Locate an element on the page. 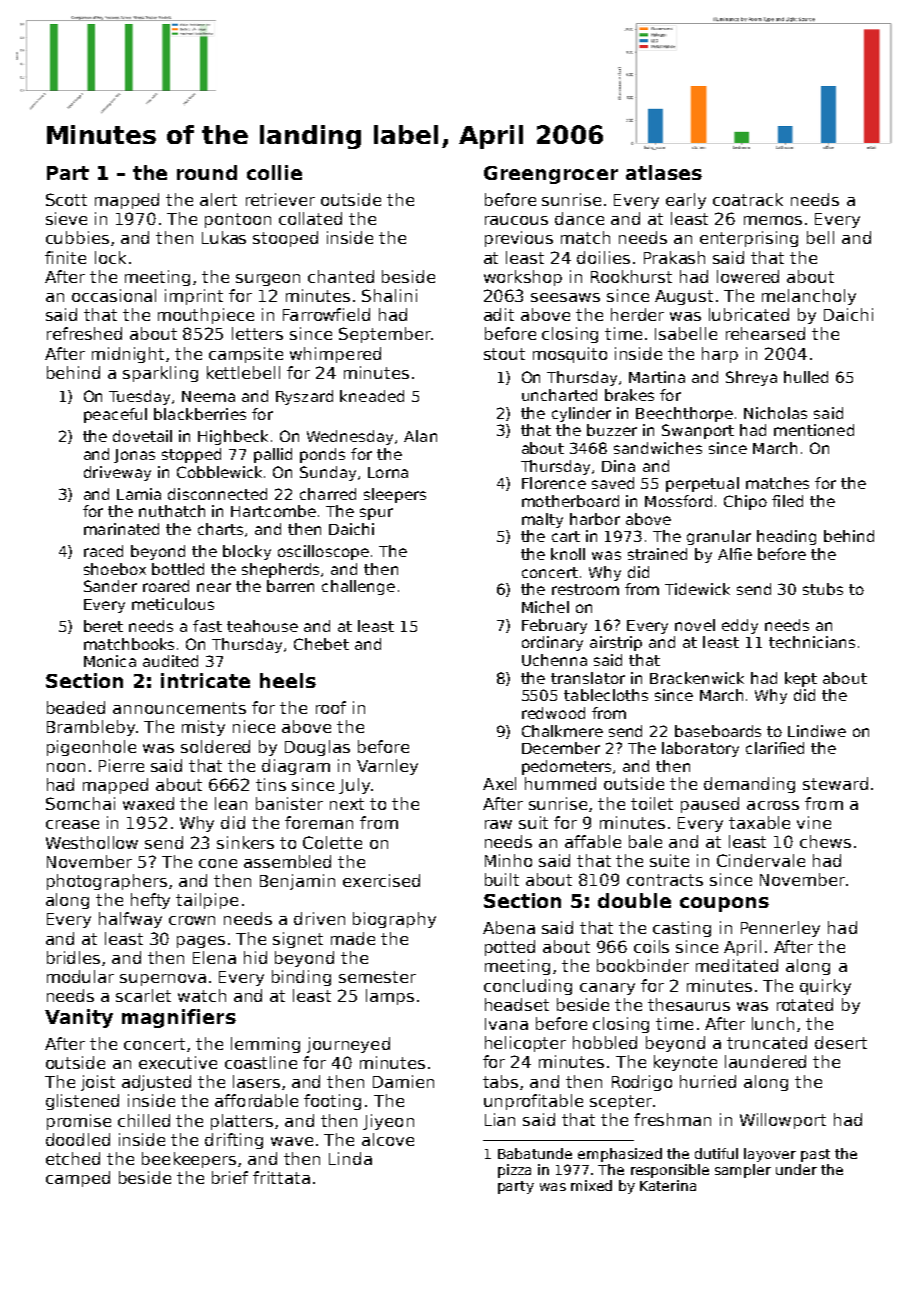 The width and height of the page is (924, 1308). Michel is located at coordinates (545, 607).
